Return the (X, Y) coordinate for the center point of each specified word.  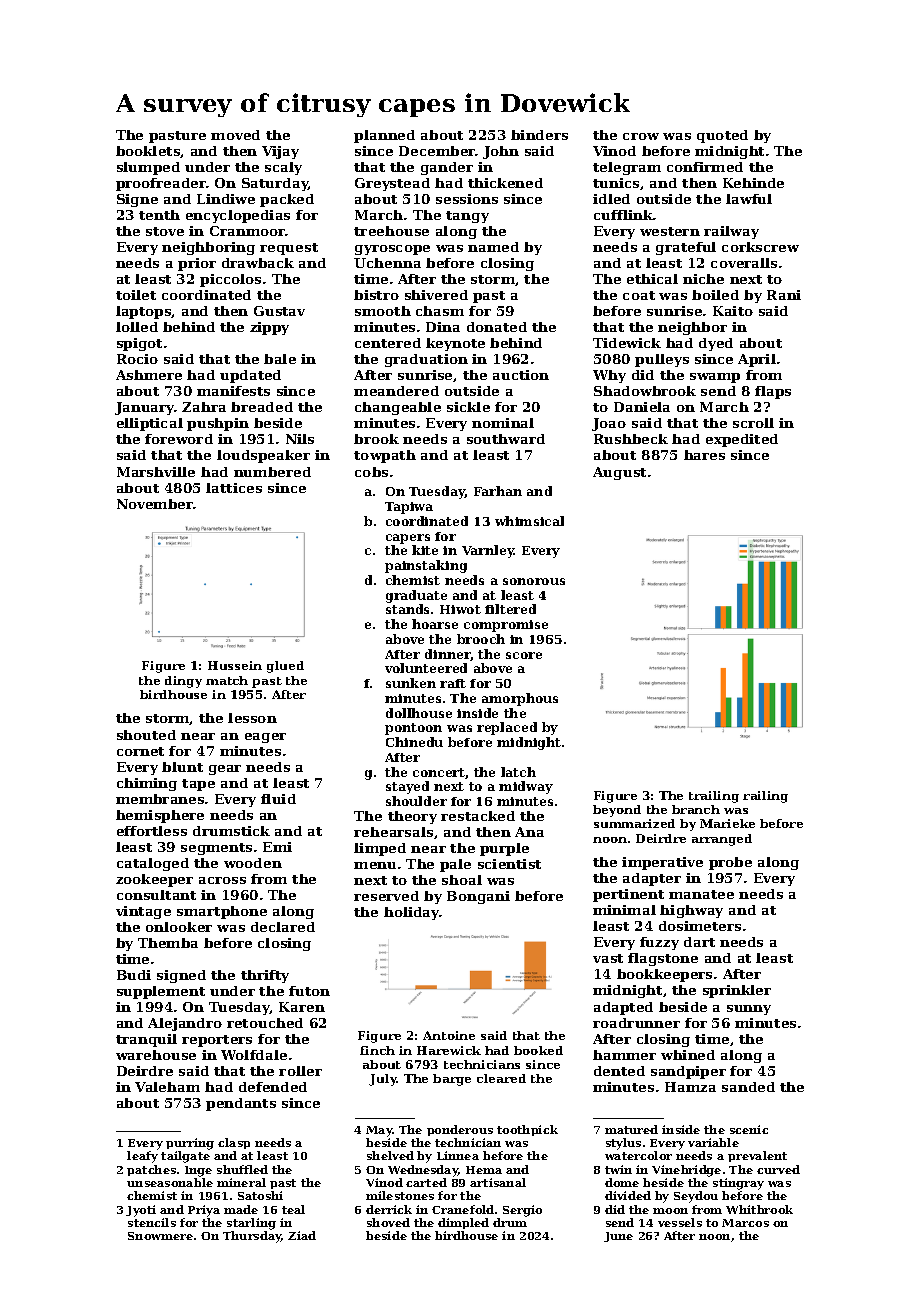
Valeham (167, 1087)
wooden (253, 863)
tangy (467, 217)
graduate (416, 596)
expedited (742, 440)
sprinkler (737, 991)
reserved (386, 896)
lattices (234, 488)
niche (703, 279)
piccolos (230, 280)
